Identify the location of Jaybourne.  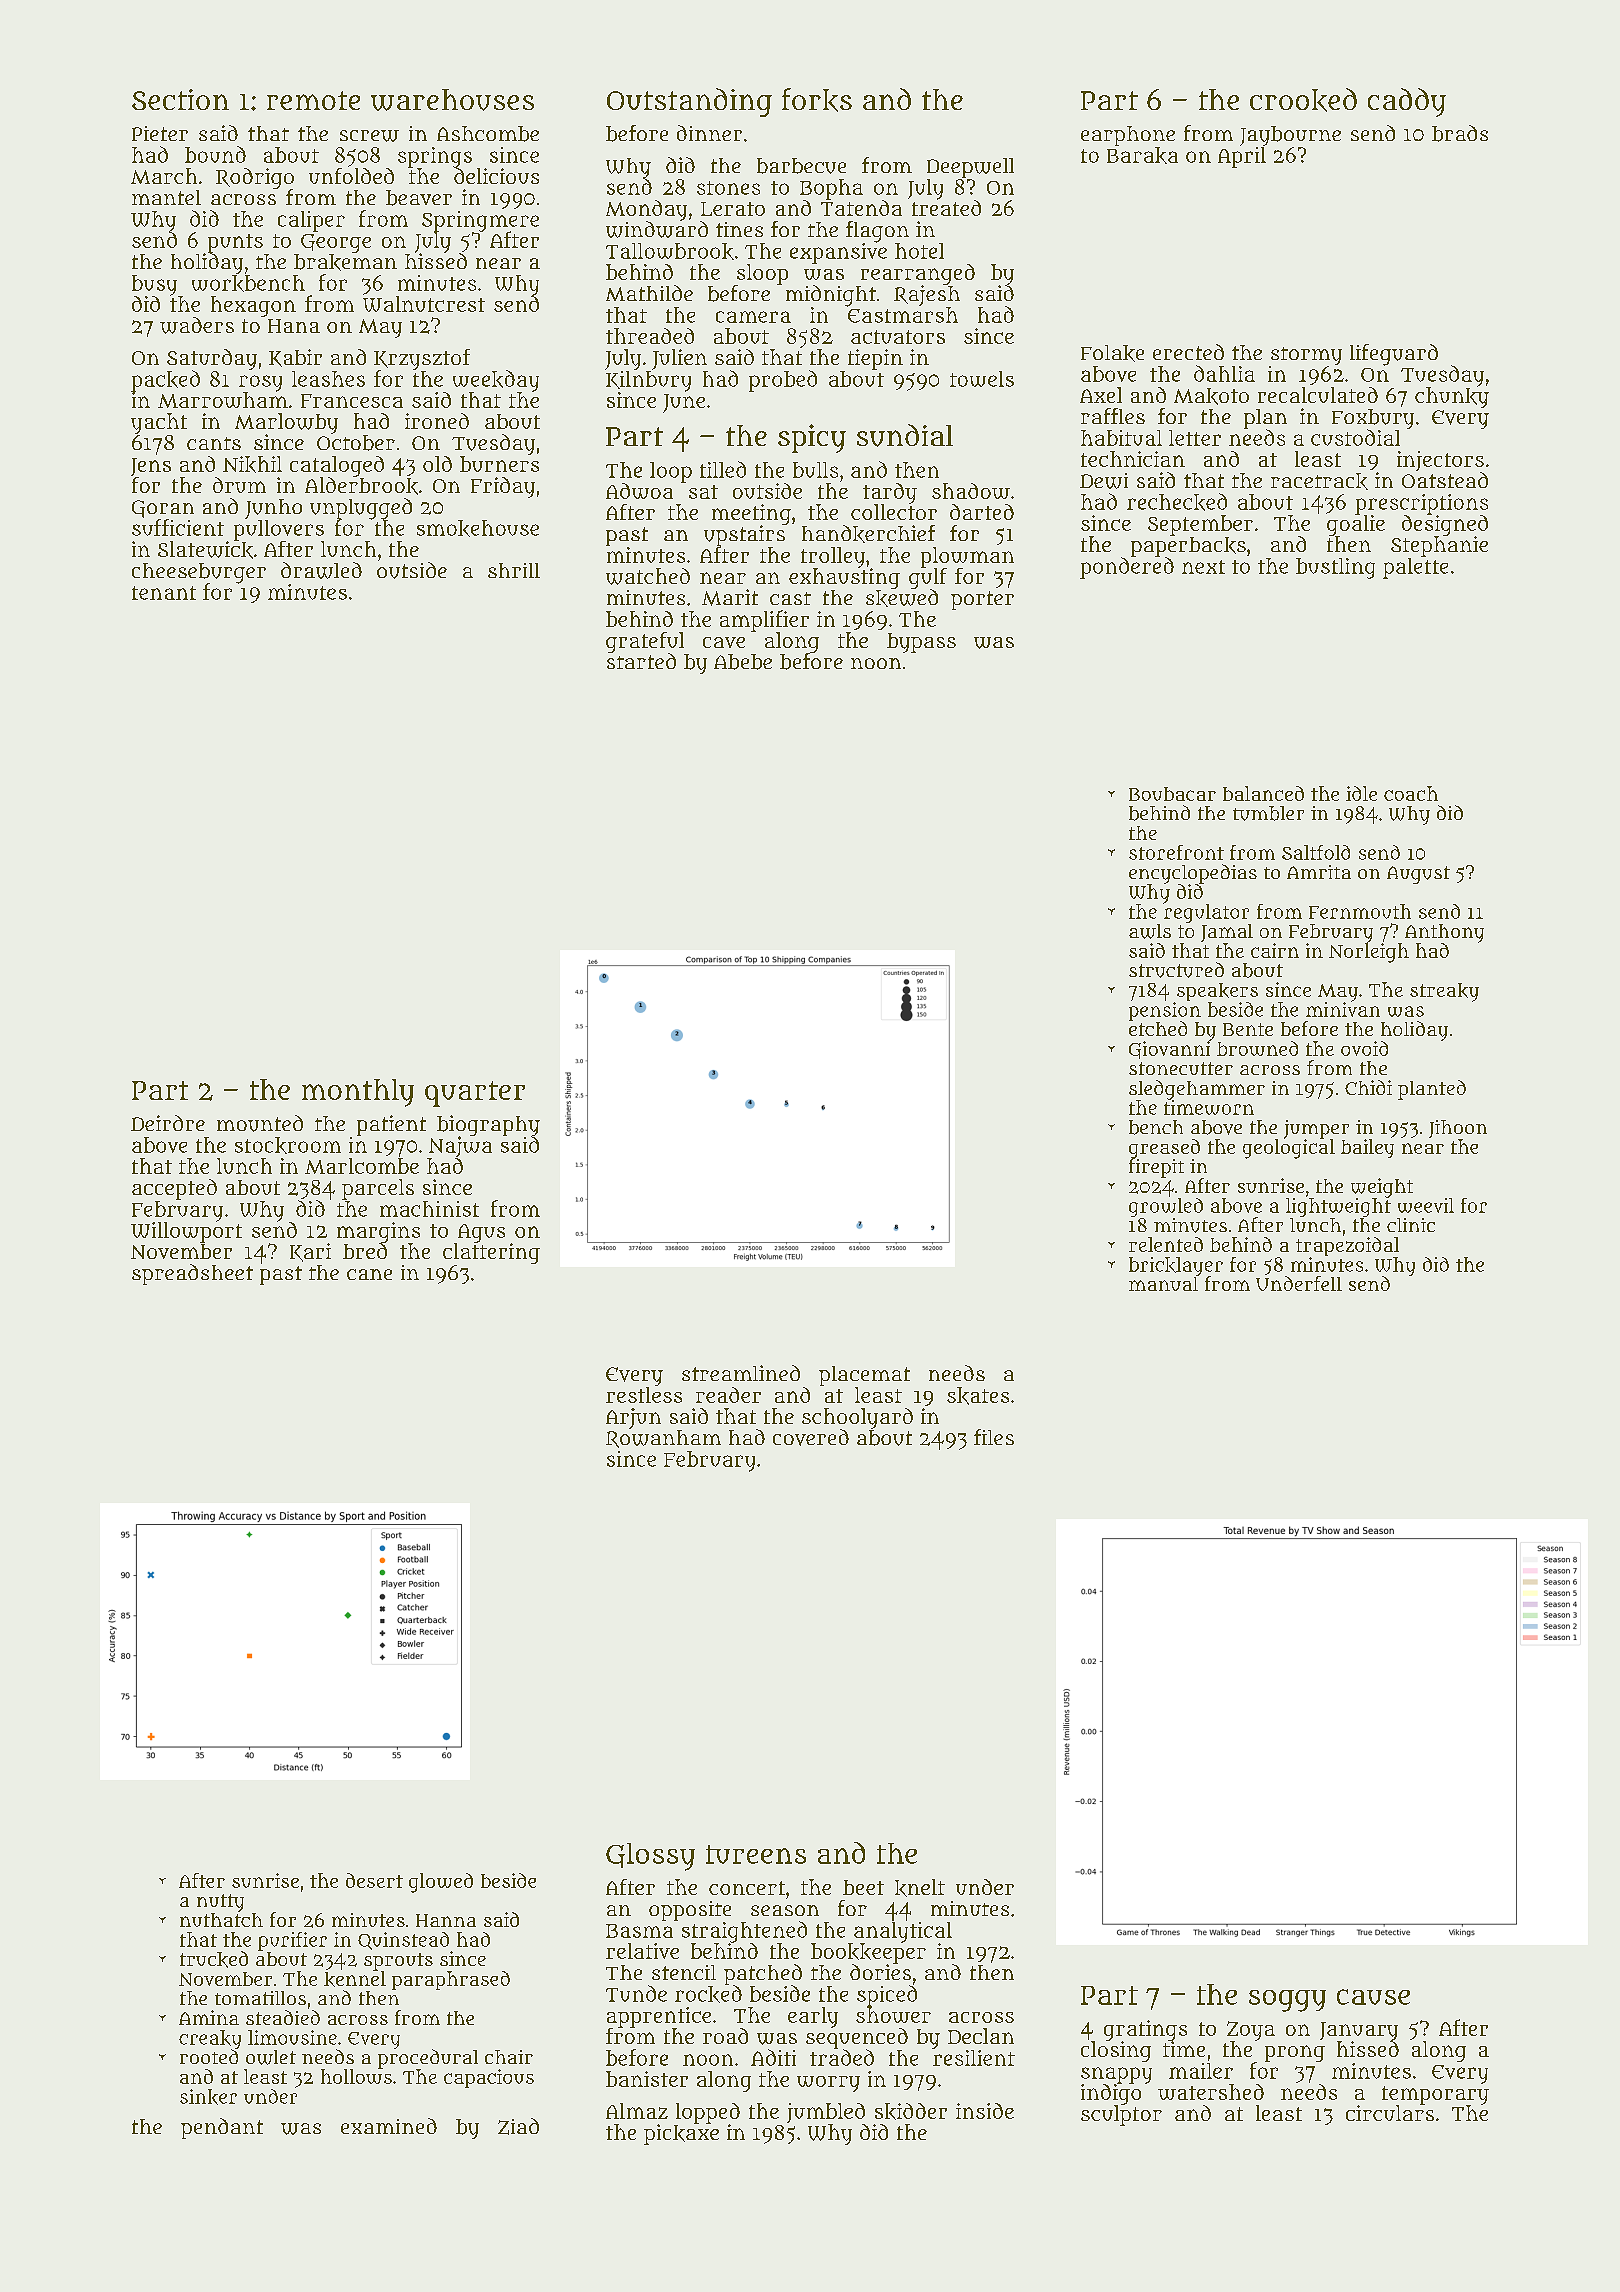
(1290, 136).
